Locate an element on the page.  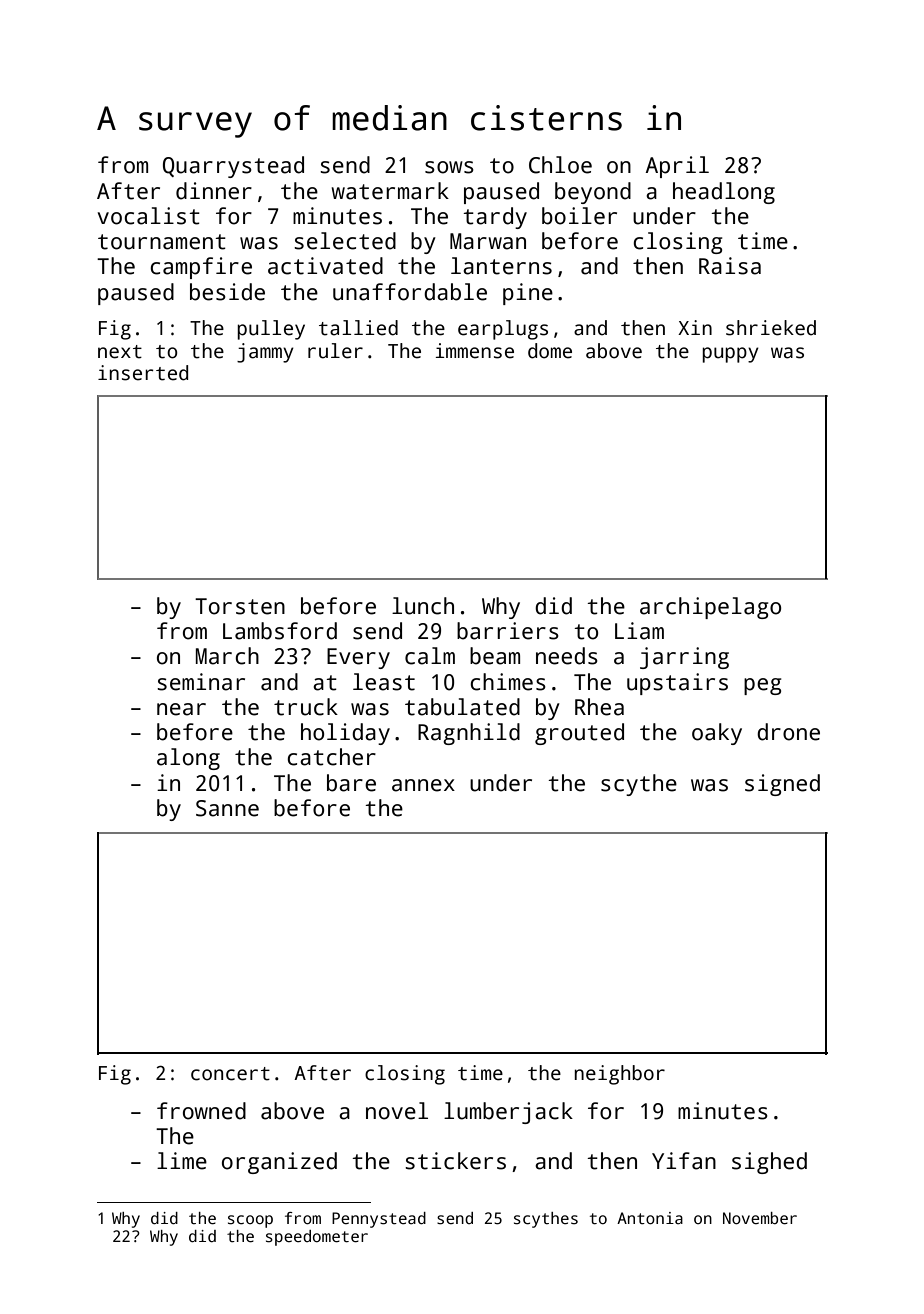
bare is located at coordinates (351, 783).
